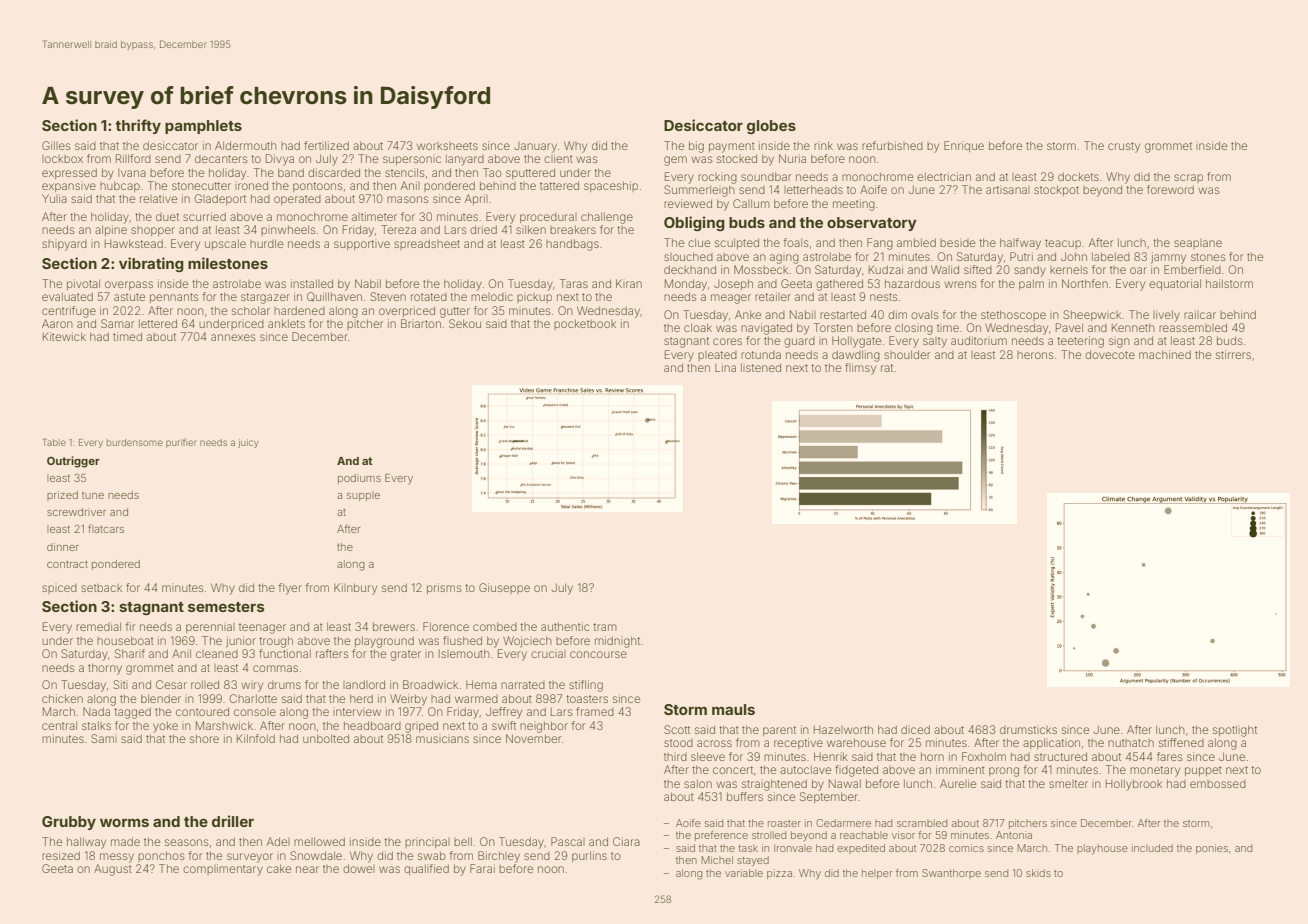 This screenshot has width=1308, height=924. What do you see at coordinates (363, 496) in the screenshot?
I see `supple` at bounding box center [363, 496].
